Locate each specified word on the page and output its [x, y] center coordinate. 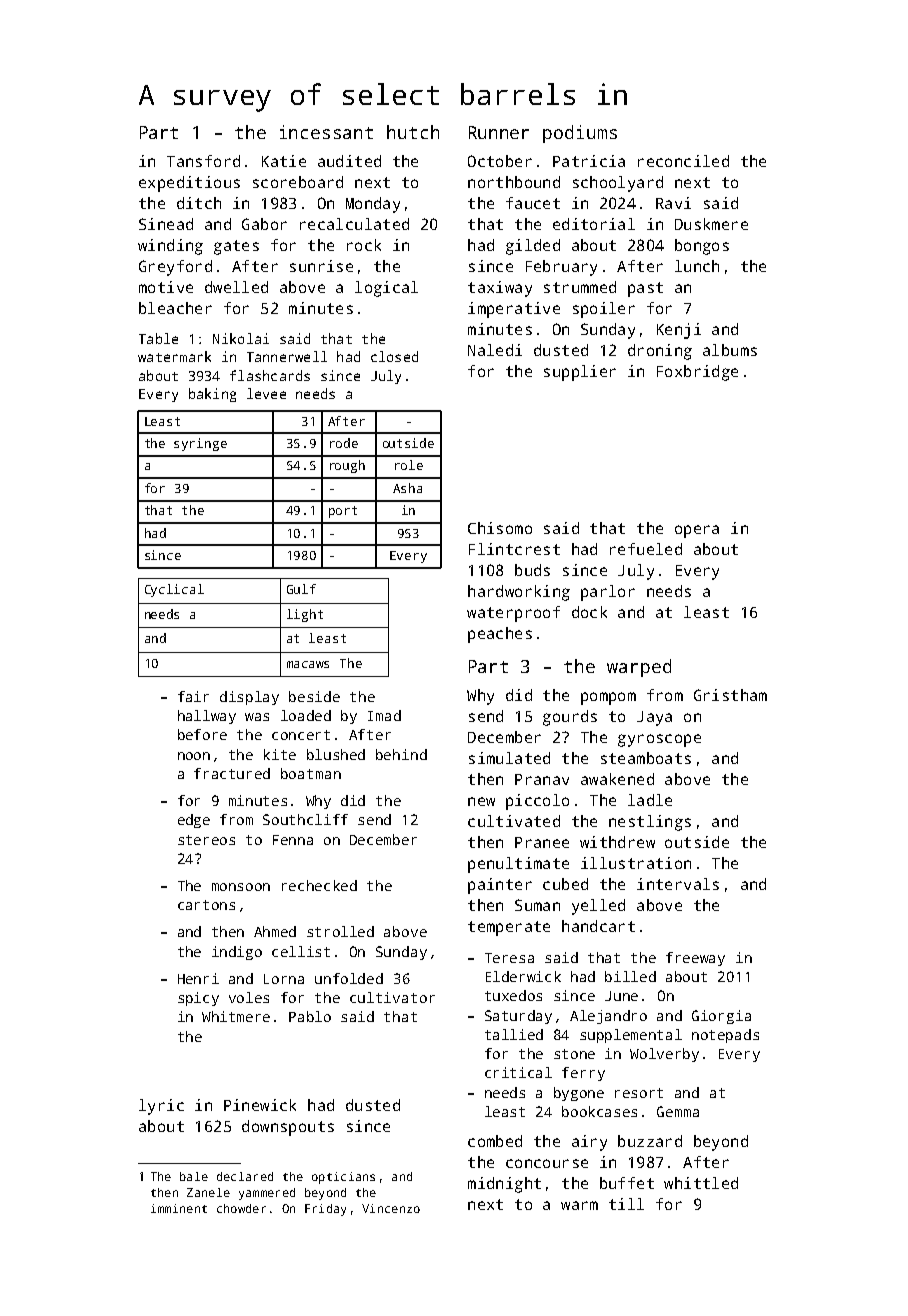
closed [394, 356]
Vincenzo [391, 1208]
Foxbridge [697, 373]
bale [194, 1176]
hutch [413, 132]
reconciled [683, 161]
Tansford [203, 161]
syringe [200, 444]
